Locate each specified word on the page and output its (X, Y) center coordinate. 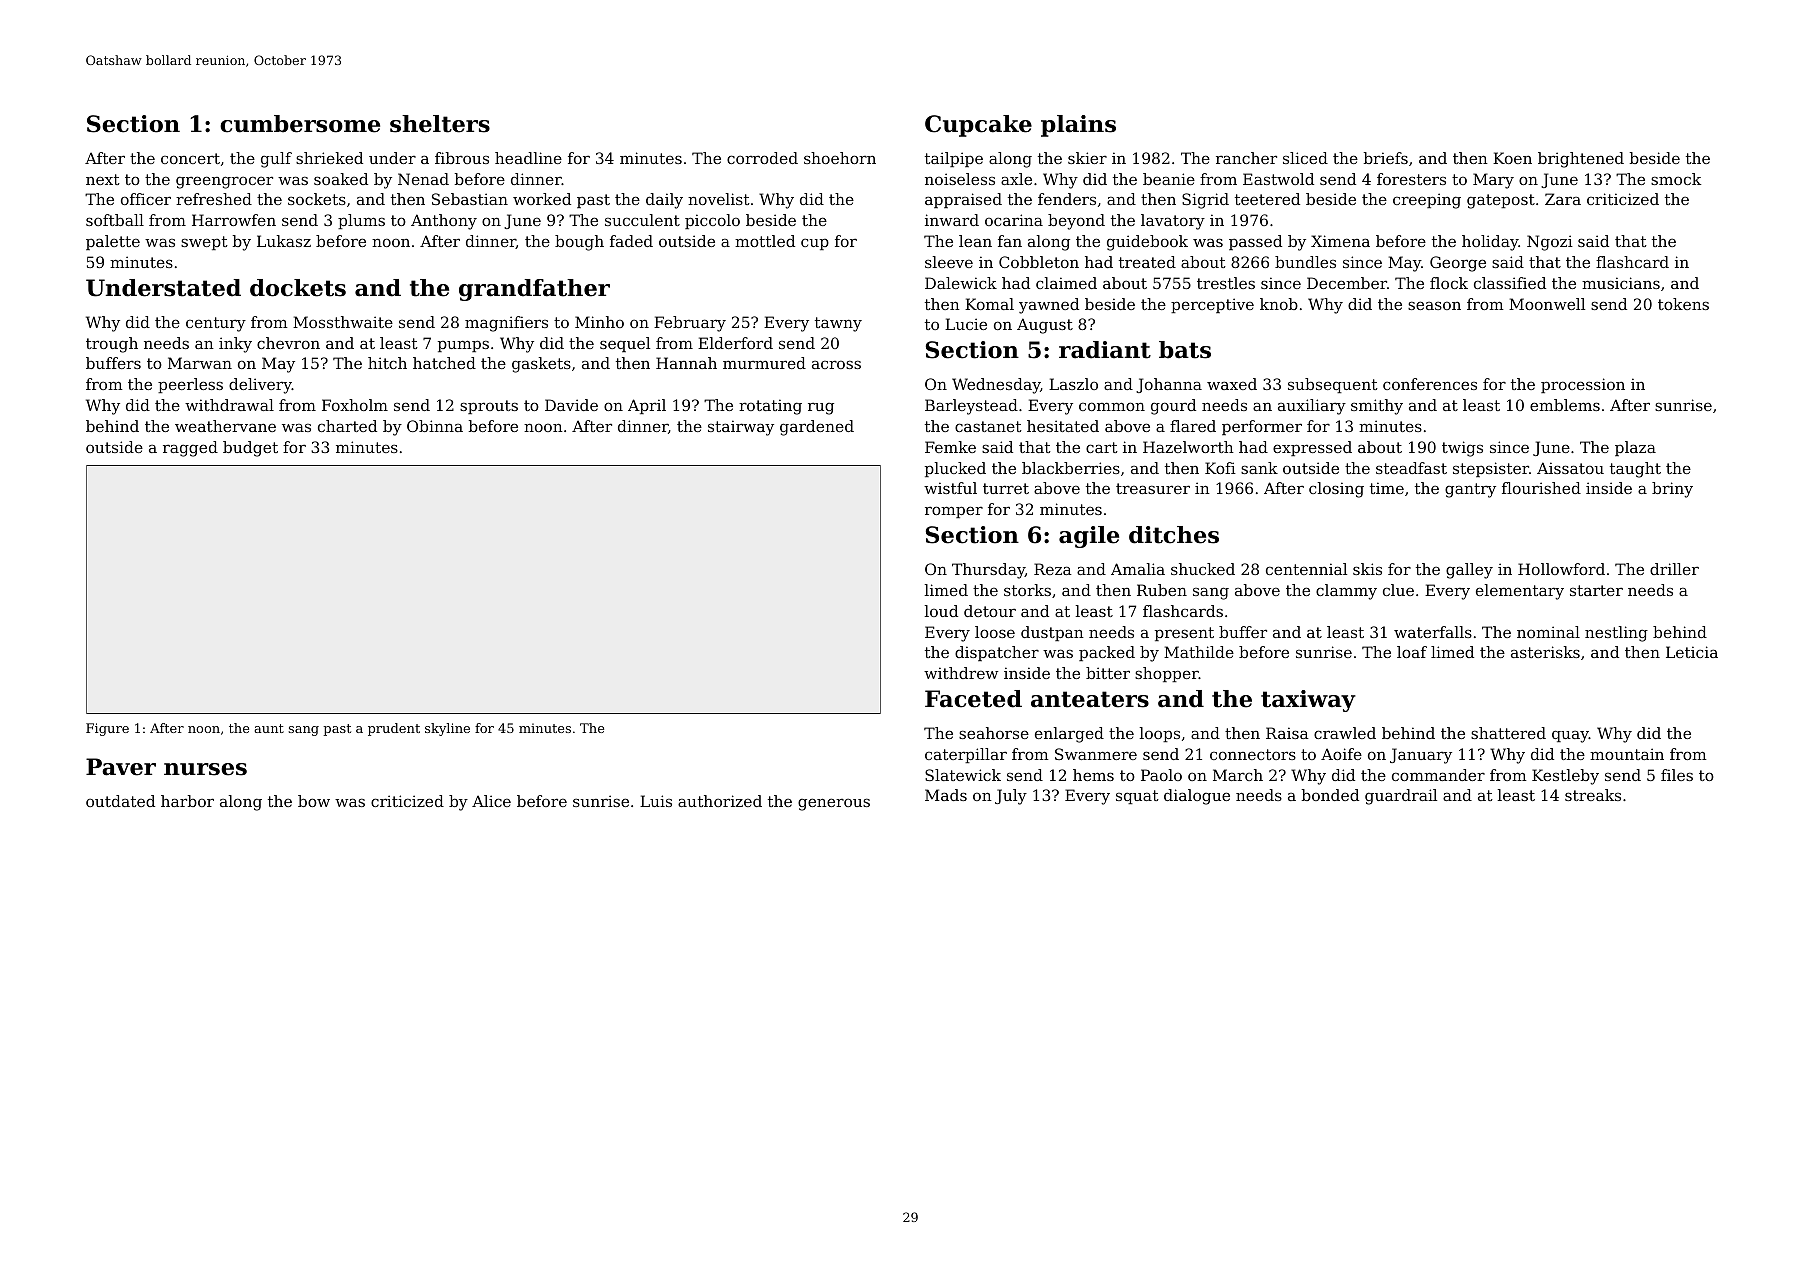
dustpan (1052, 633)
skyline (447, 729)
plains (1078, 126)
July (1011, 797)
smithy (1377, 407)
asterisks (1545, 652)
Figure (107, 729)
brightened (1581, 160)
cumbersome (300, 124)
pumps (463, 346)
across (836, 364)
